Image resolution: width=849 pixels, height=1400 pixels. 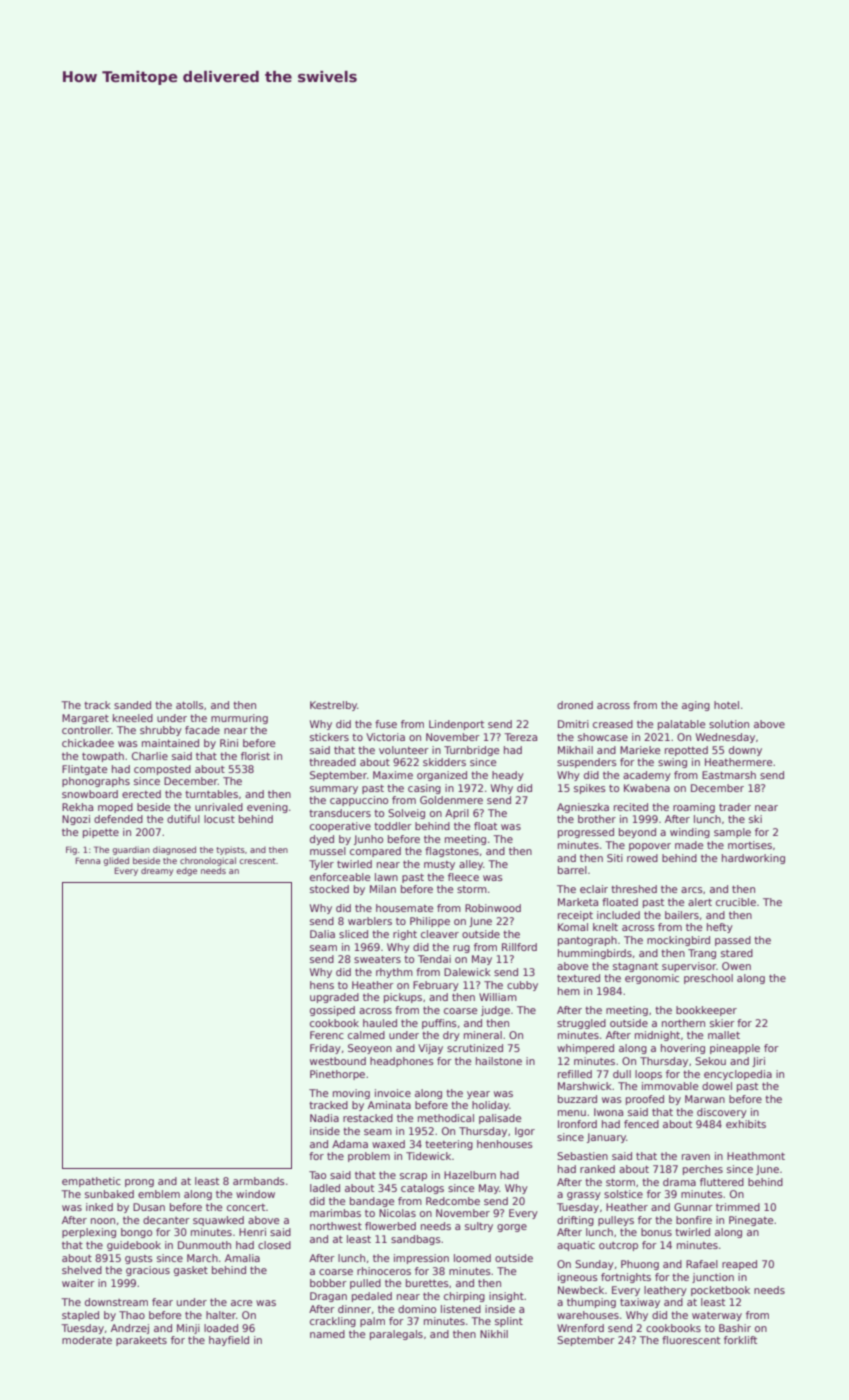 What do you see at coordinates (85, 719) in the image?
I see `Margaret` at bounding box center [85, 719].
